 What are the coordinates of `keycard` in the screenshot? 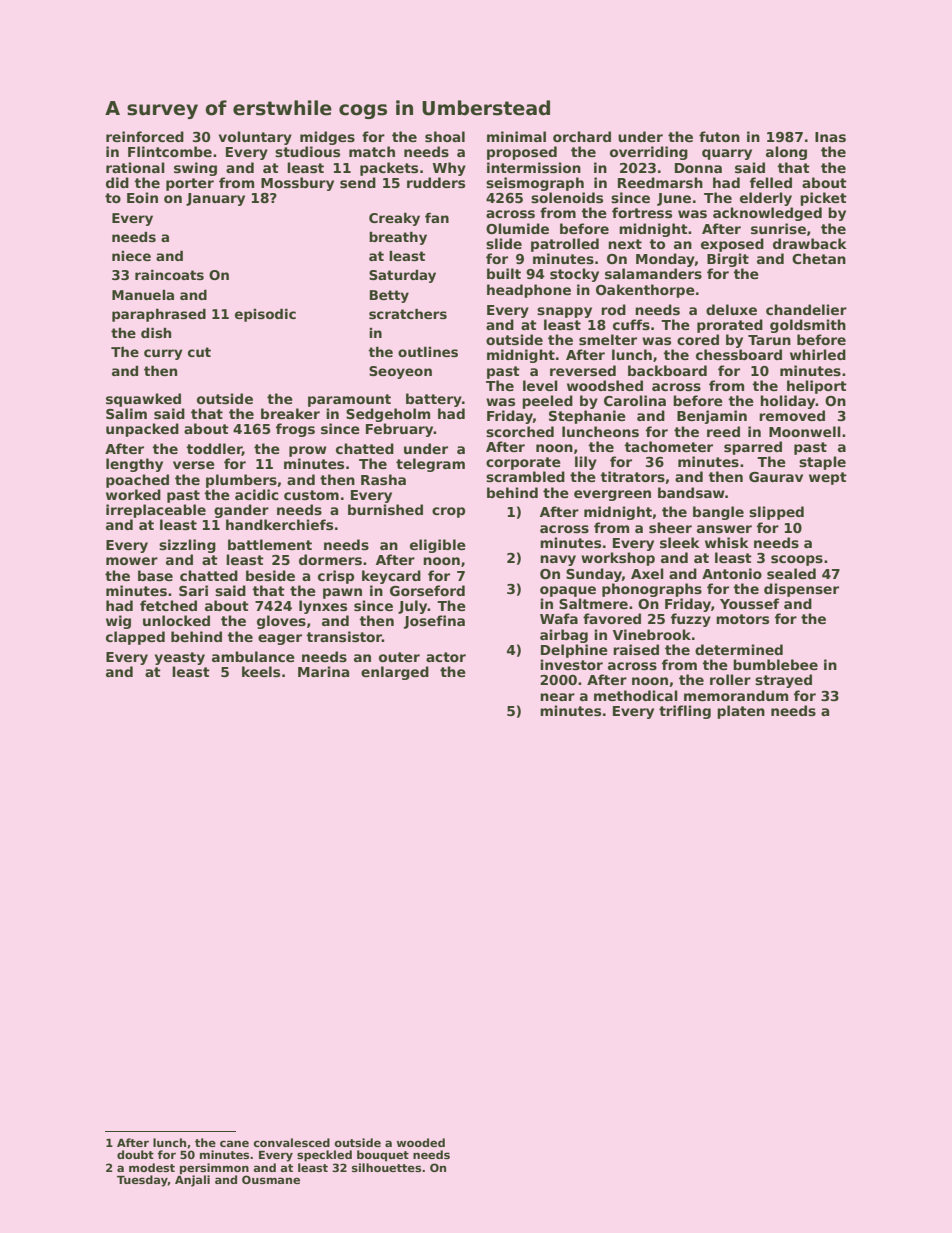 It's located at (391, 577).
